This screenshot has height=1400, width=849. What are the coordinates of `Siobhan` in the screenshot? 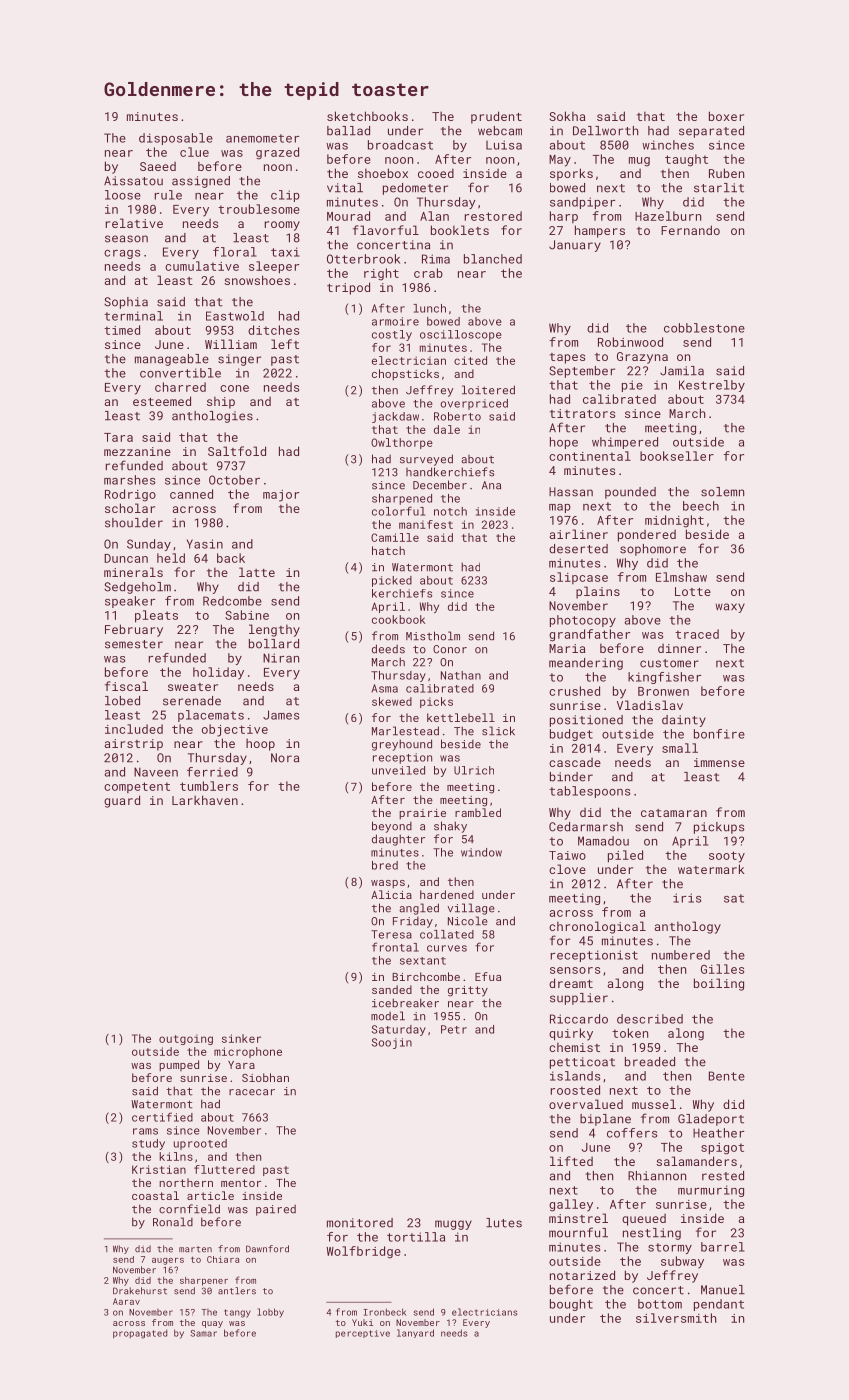 It's located at (265, 1077).
